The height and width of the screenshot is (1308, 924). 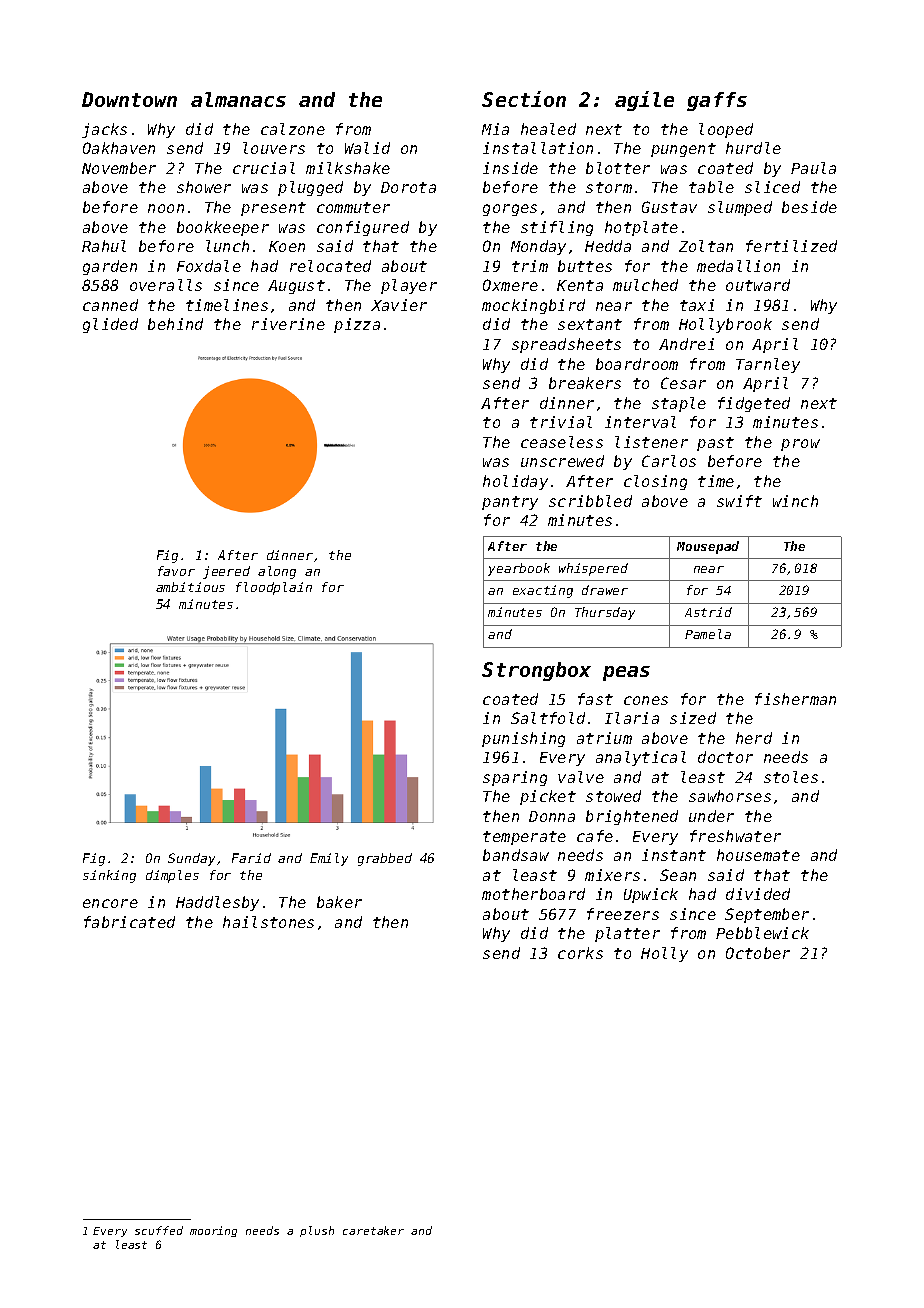 I want to click on Tarnley, so click(x=768, y=365).
